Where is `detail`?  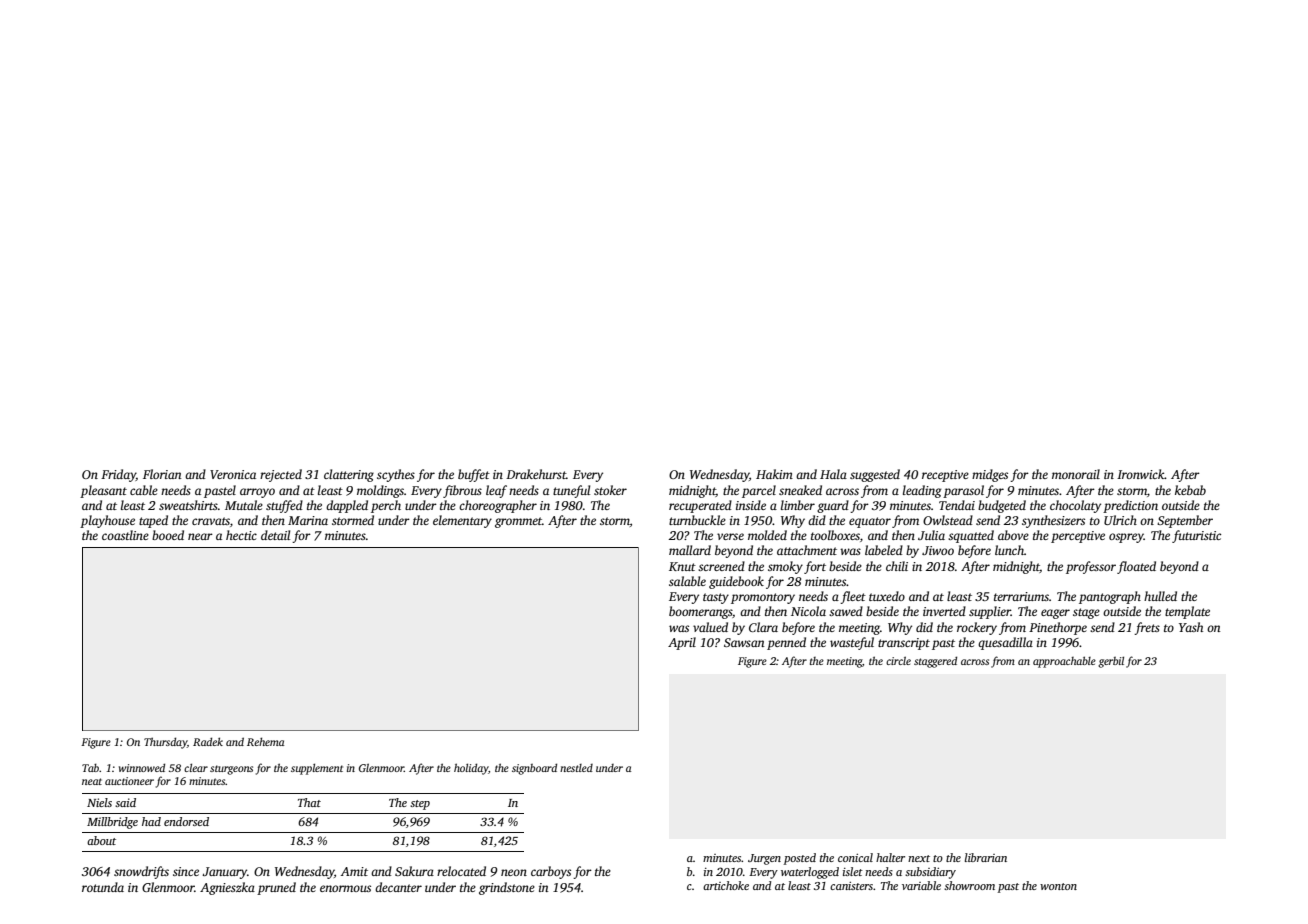
detail is located at coordinates (275, 535).
